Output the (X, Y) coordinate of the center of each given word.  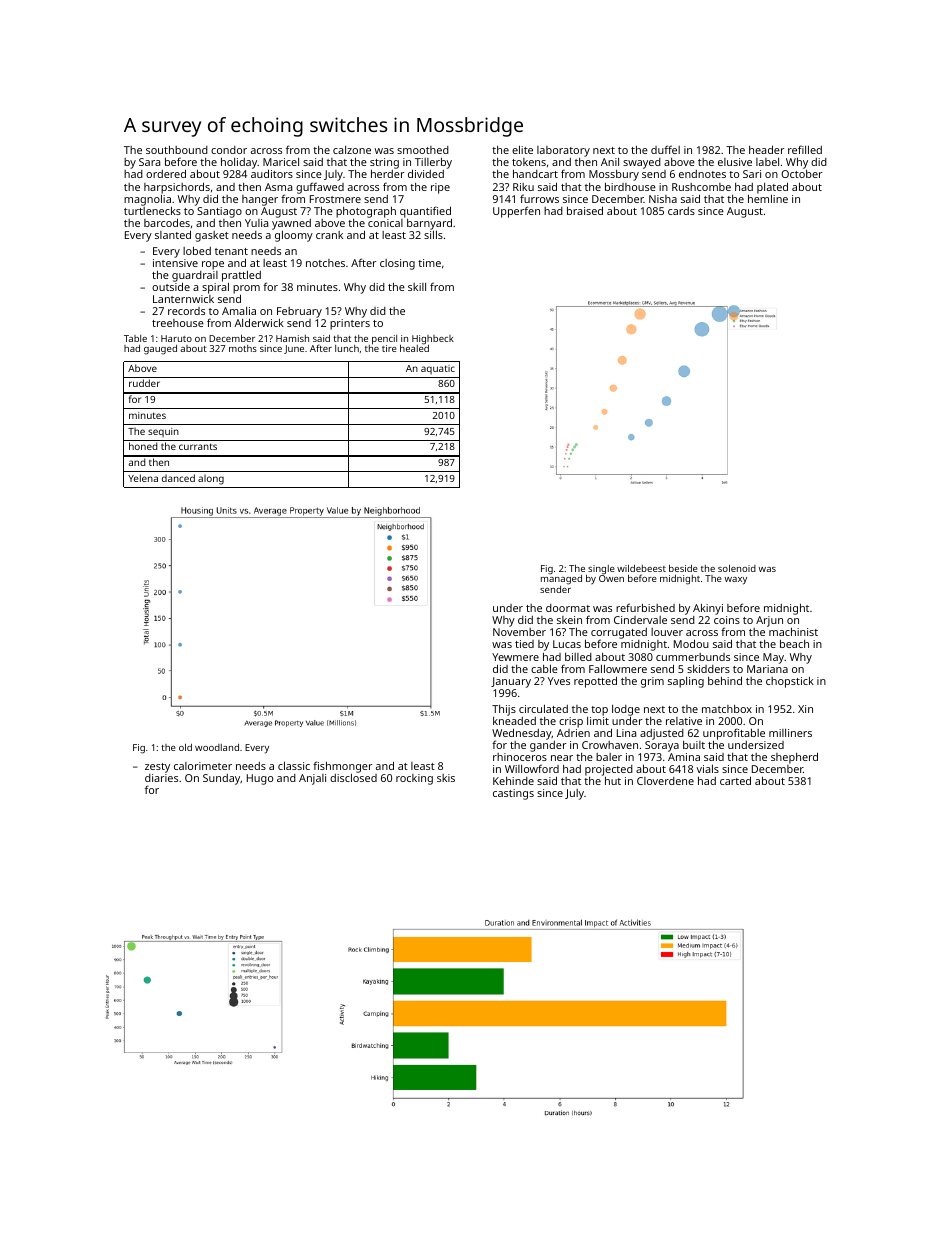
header (766, 149)
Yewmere (515, 657)
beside (683, 568)
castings (513, 794)
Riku (523, 187)
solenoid (737, 568)
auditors (272, 174)
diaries (161, 778)
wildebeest (641, 568)
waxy (736, 581)
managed (561, 580)
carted (735, 780)
